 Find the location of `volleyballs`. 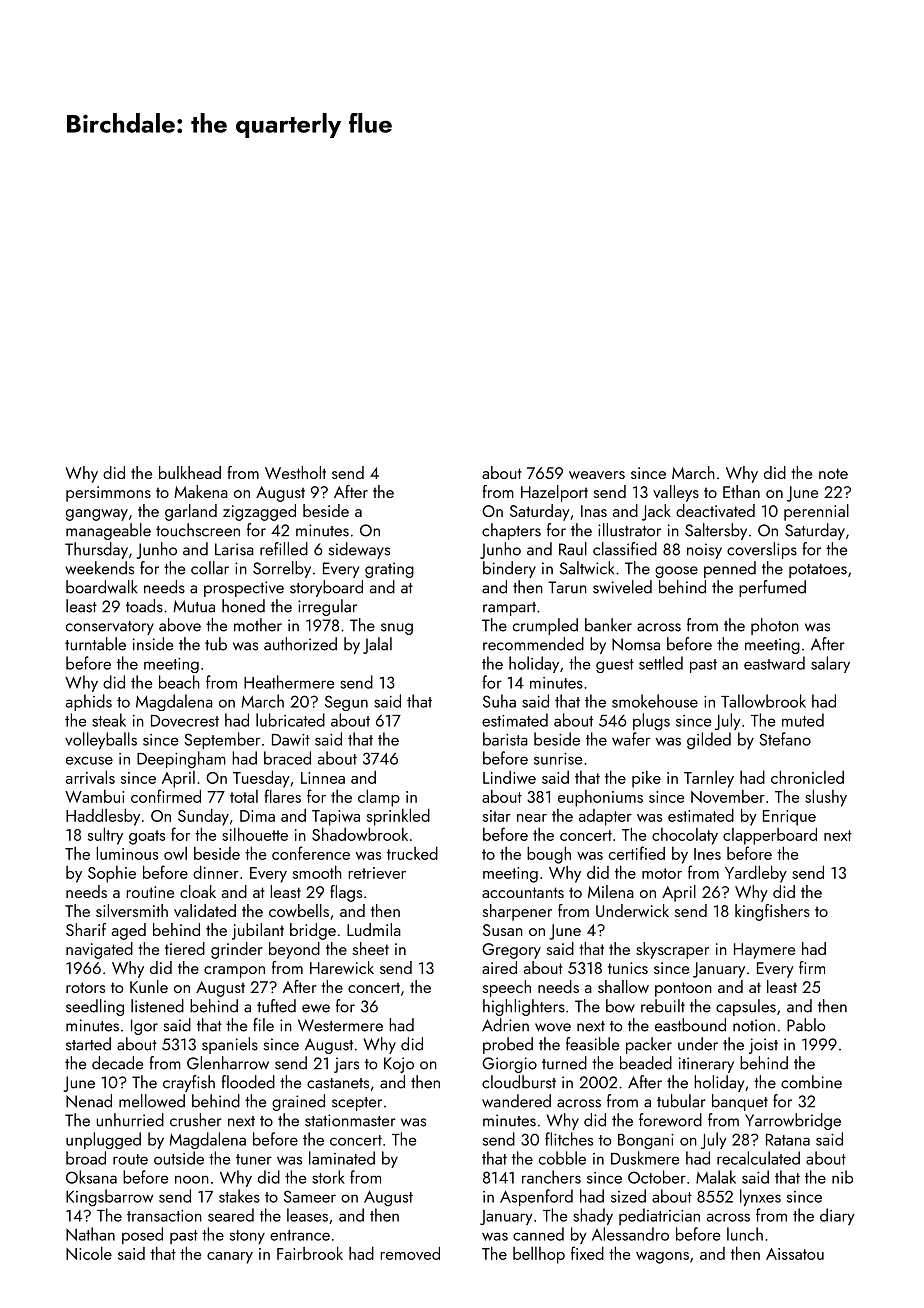

volleyballs is located at coordinates (101, 740).
